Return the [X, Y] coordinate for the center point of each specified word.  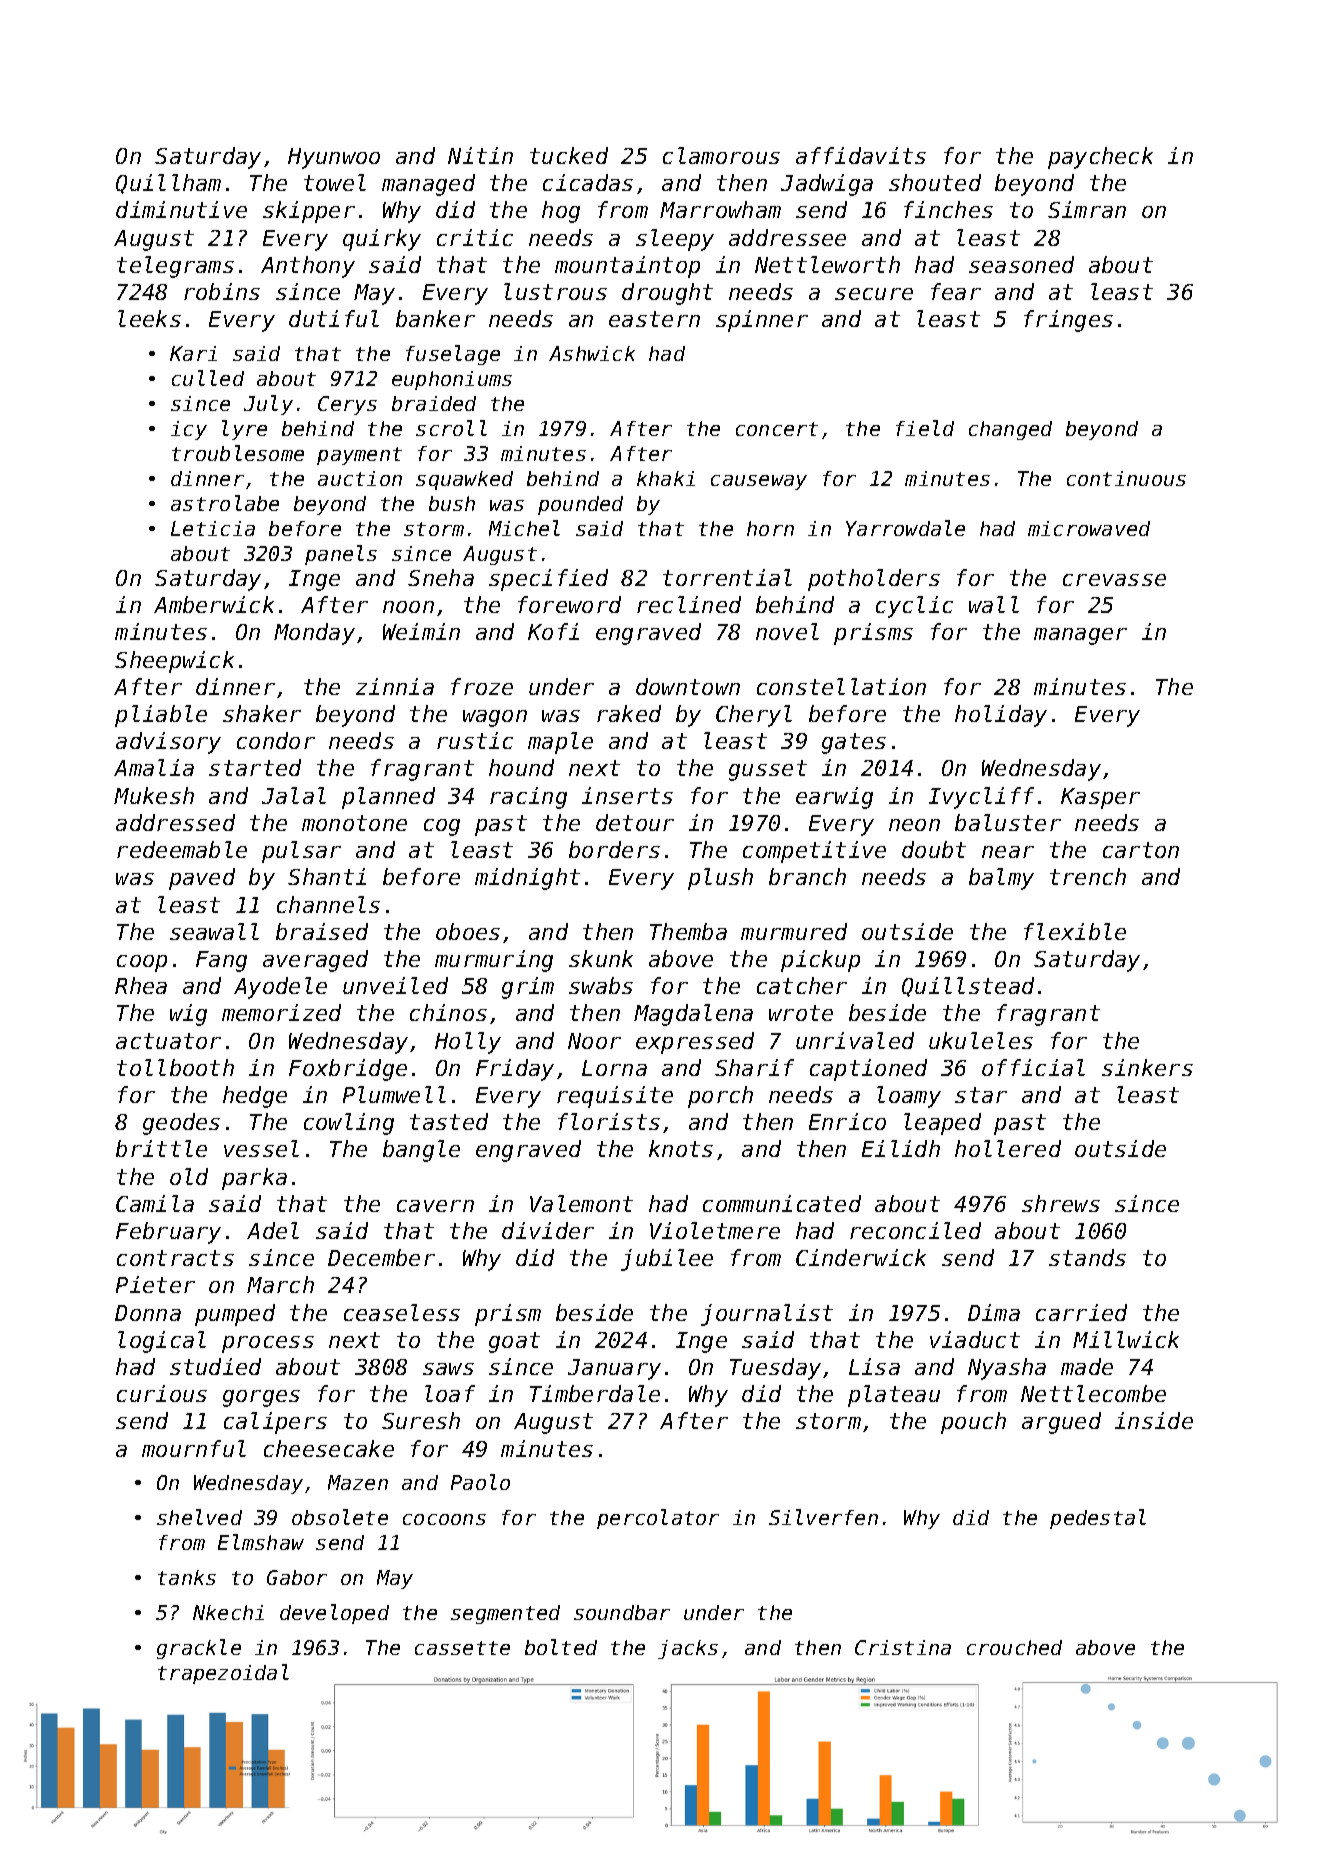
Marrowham [720, 209]
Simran [1087, 209]
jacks [688, 1649]
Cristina [903, 1647]
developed [334, 1614]
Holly [468, 1043]
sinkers [1147, 1067]
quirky [382, 240]
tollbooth [175, 1067]
